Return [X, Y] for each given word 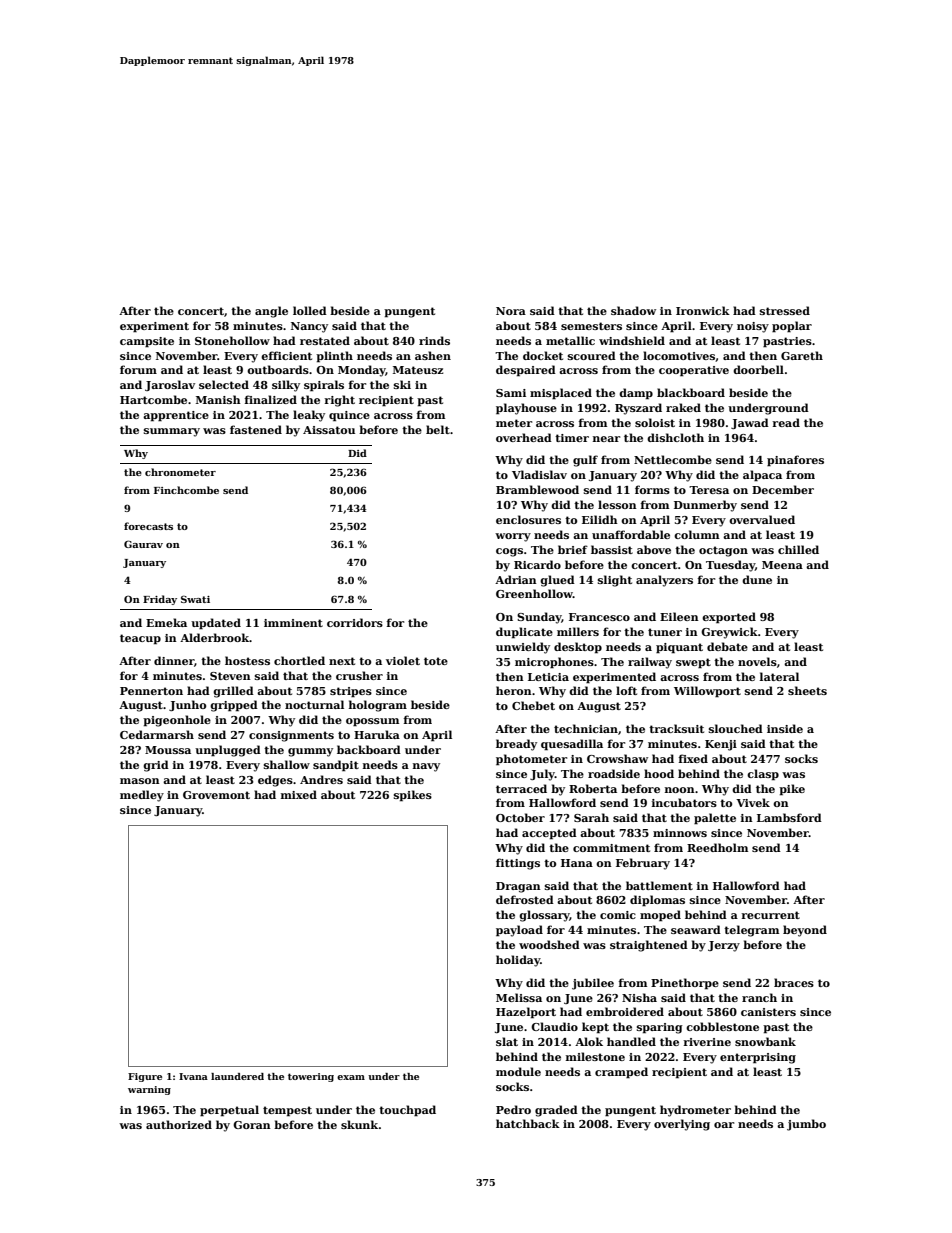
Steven [230, 676]
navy [426, 767]
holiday [518, 961]
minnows [680, 833]
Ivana [193, 1076]
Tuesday [730, 566]
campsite [147, 342]
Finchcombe [186, 490]
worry [513, 537]
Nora [511, 311]
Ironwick [703, 310]
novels [757, 661]
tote [436, 661]
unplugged [228, 751]
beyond [805, 931]
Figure [145, 1077]
